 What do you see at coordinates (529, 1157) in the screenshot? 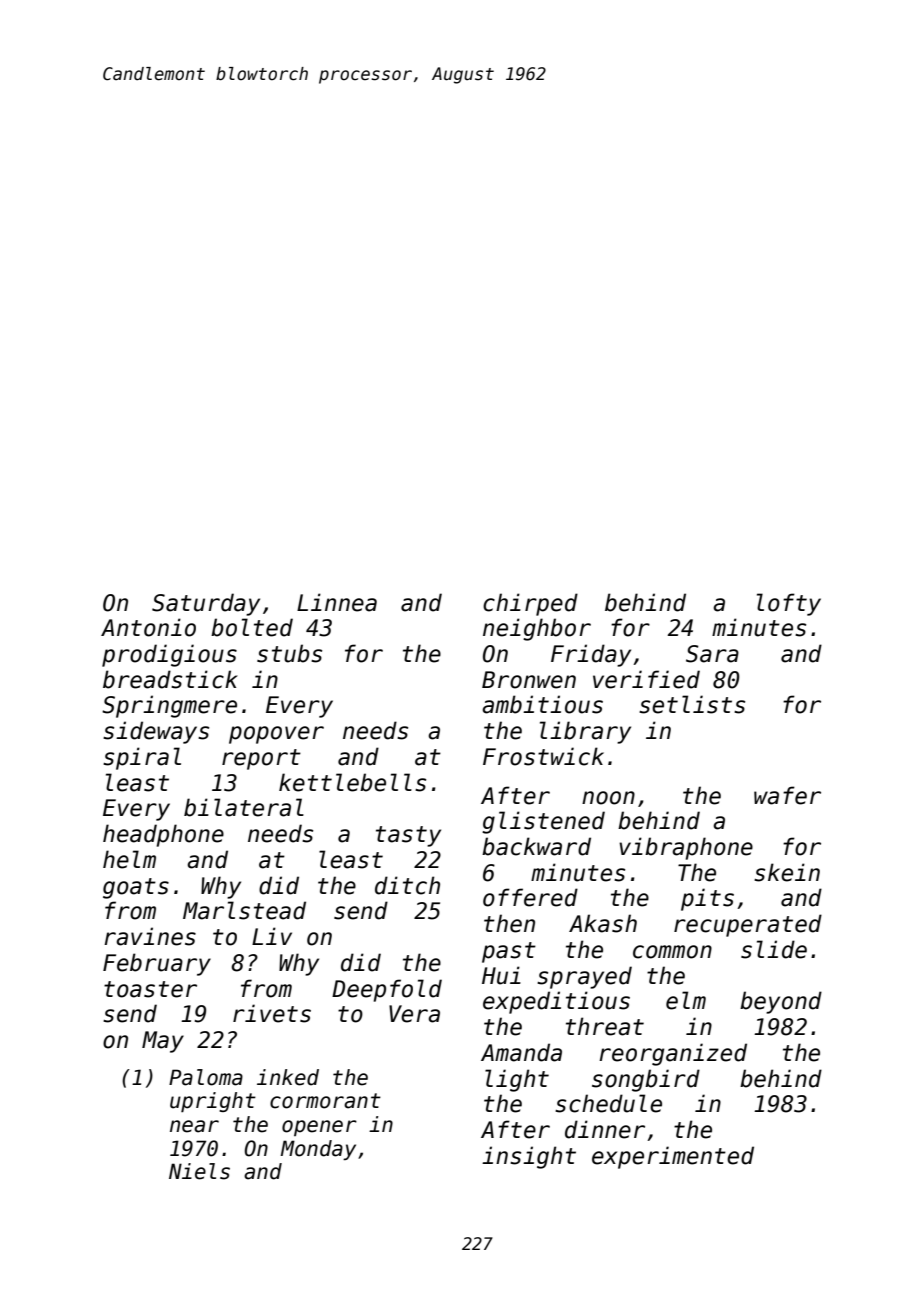
I see `insight` at bounding box center [529, 1157].
